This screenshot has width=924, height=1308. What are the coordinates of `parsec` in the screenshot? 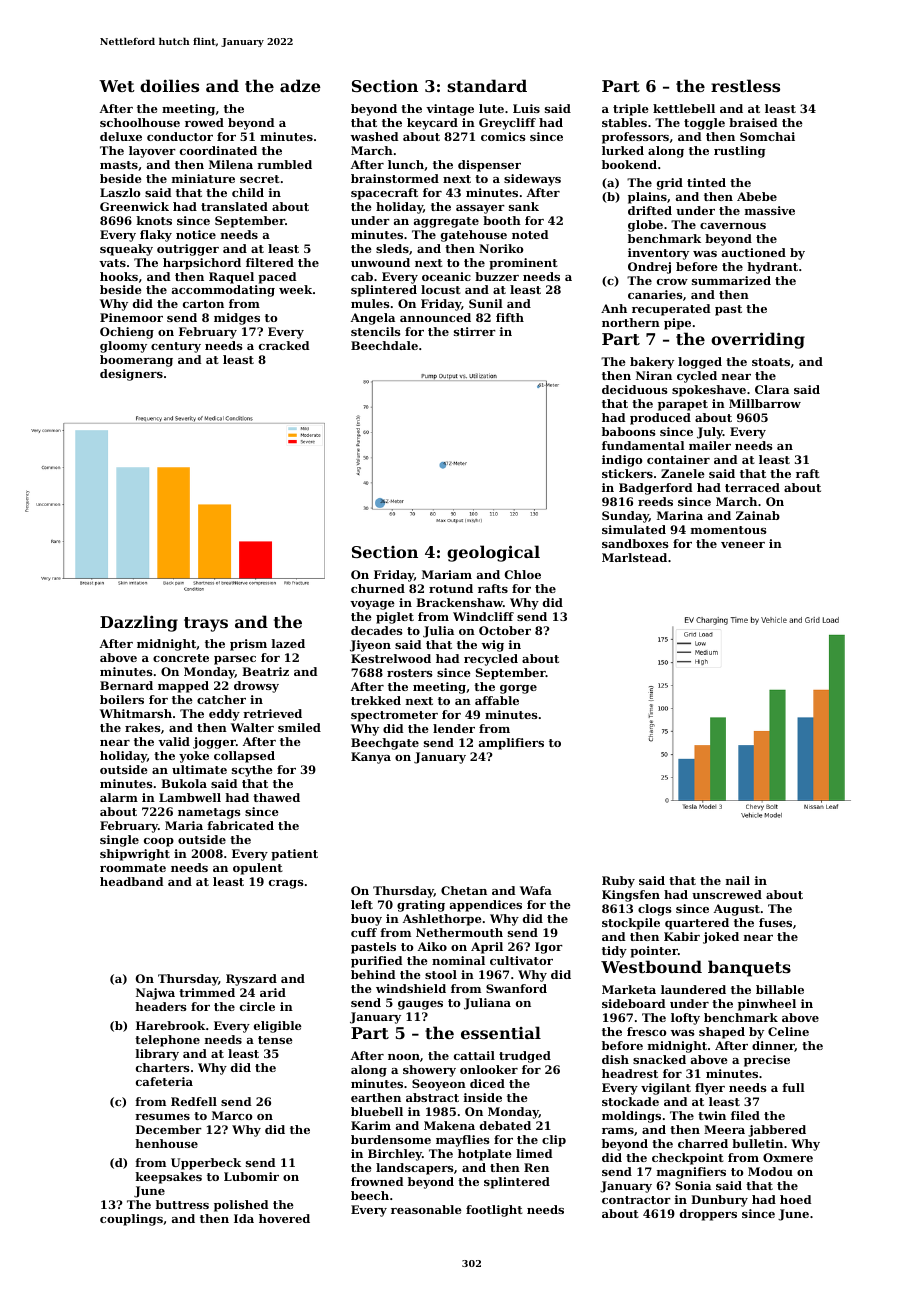 It's located at (235, 660).
